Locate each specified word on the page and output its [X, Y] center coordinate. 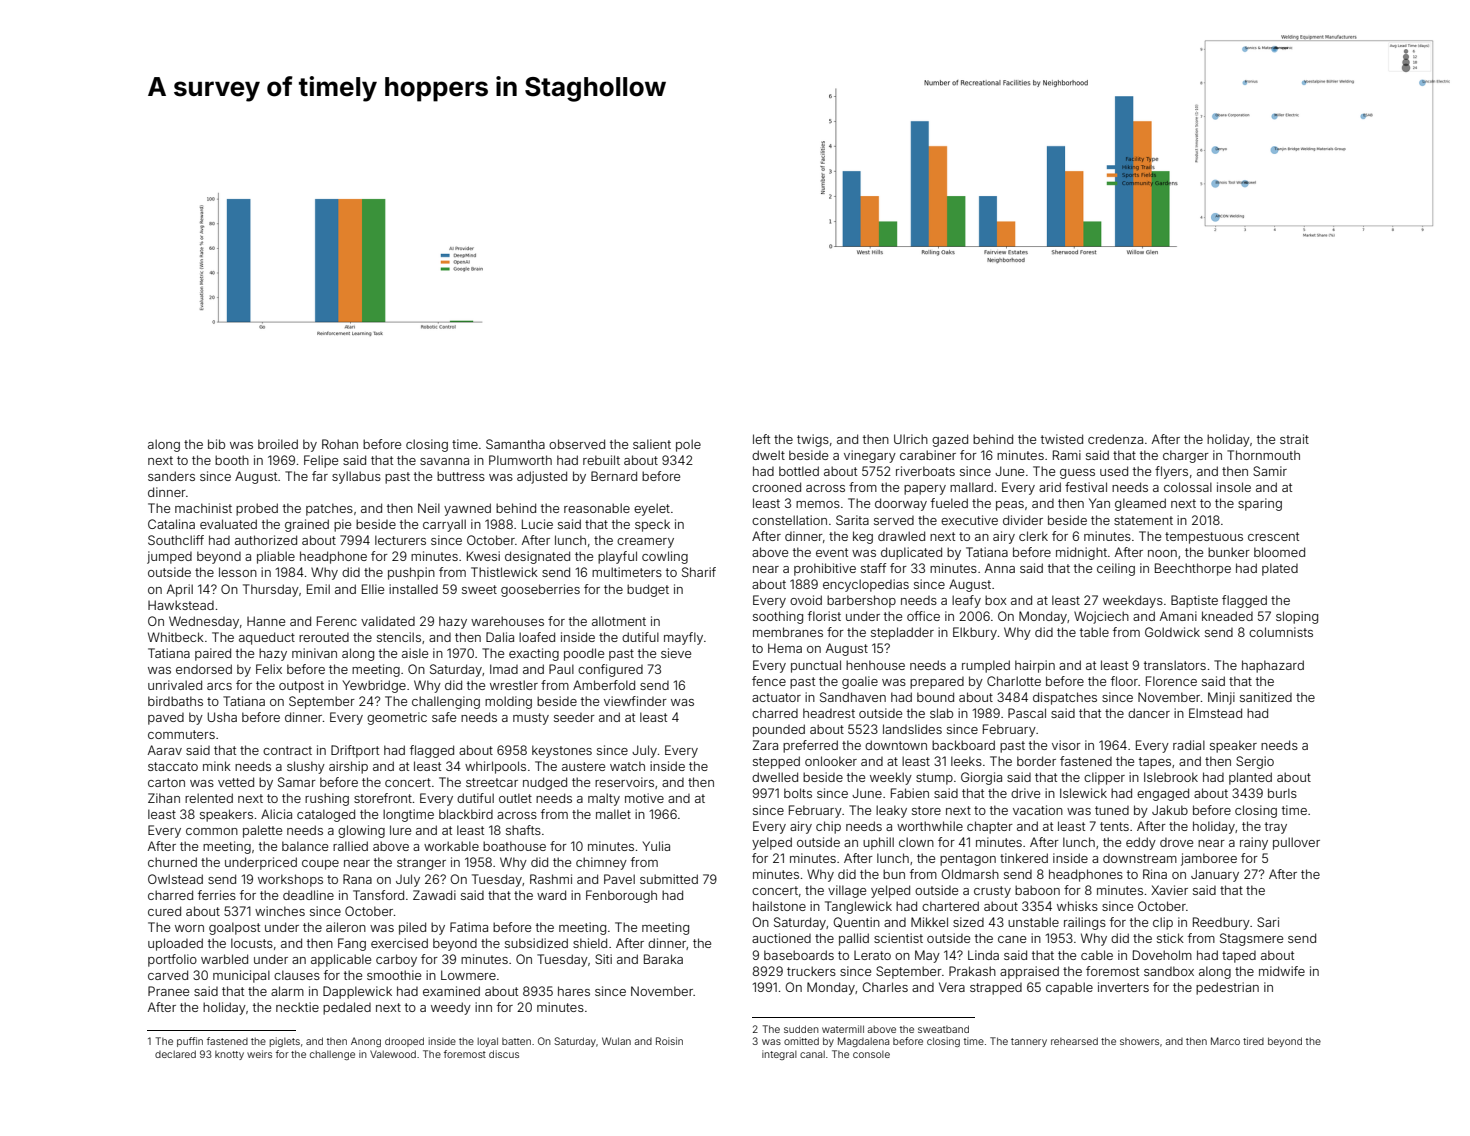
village [847, 891]
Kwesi [483, 556]
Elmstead [1215, 713]
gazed [950, 440]
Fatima [469, 927]
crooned [776, 487]
